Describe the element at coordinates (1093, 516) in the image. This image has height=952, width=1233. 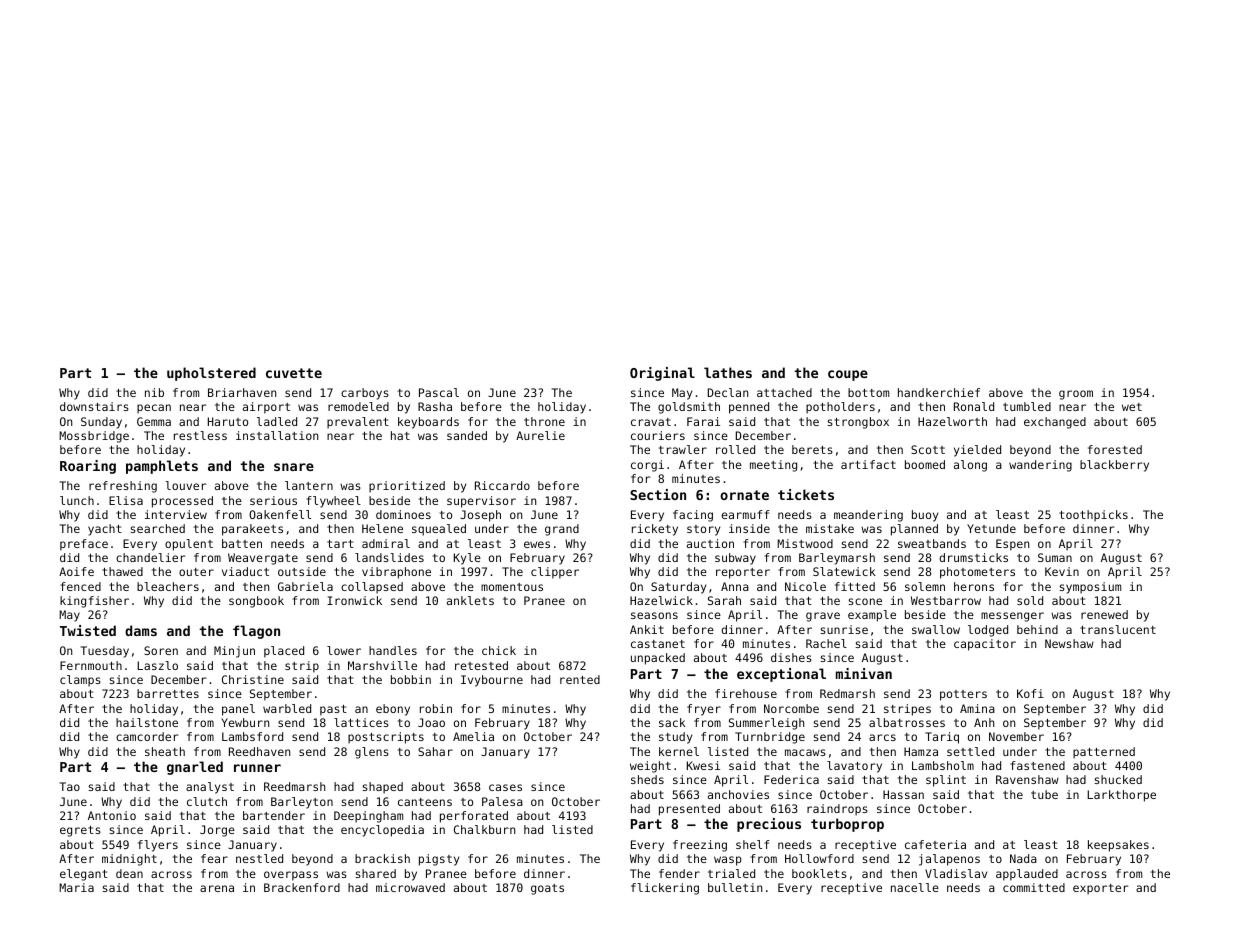
I see `toothpicks` at that location.
